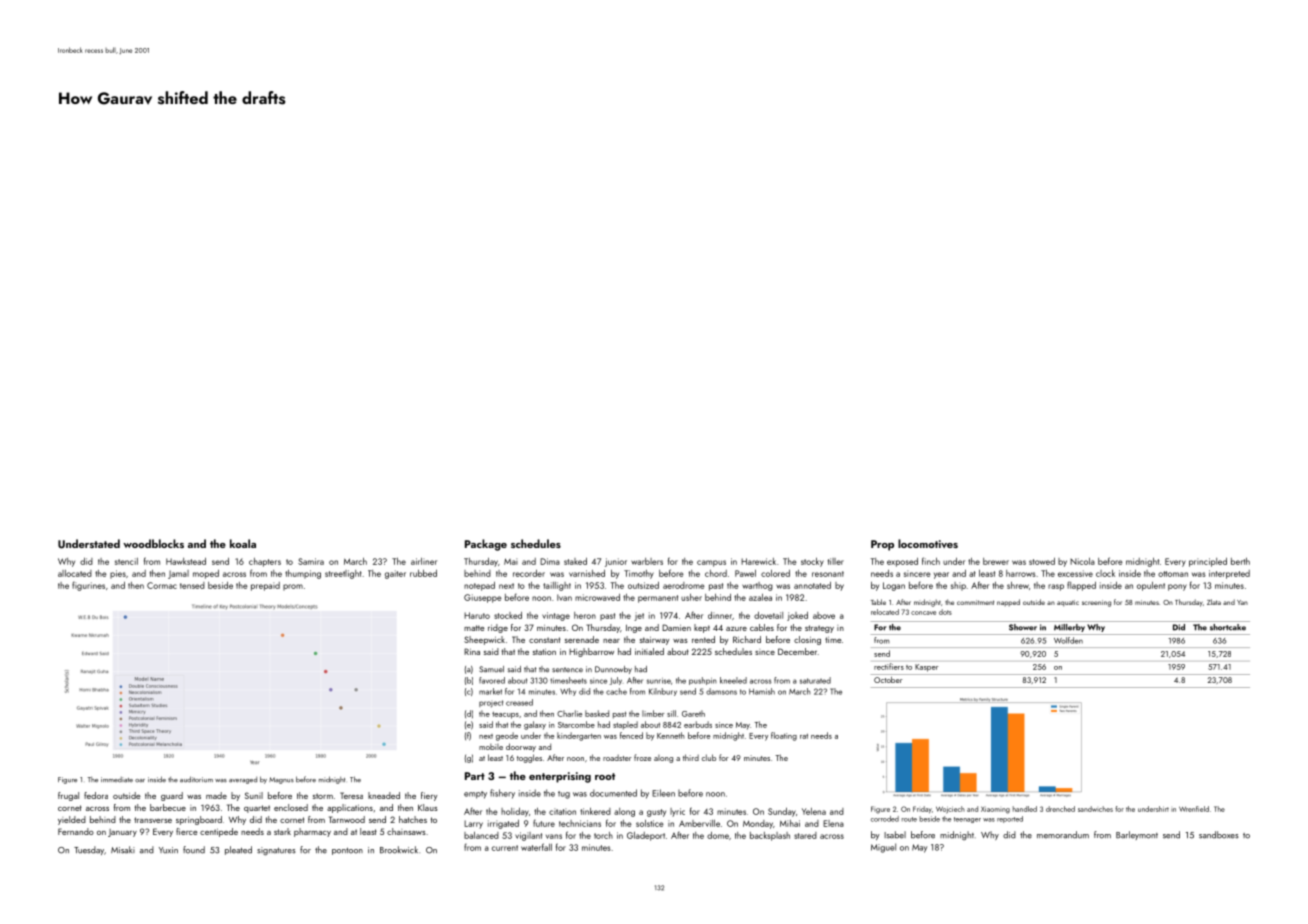  Describe the element at coordinates (996, 561) in the screenshot. I see `brewer` at that location.
